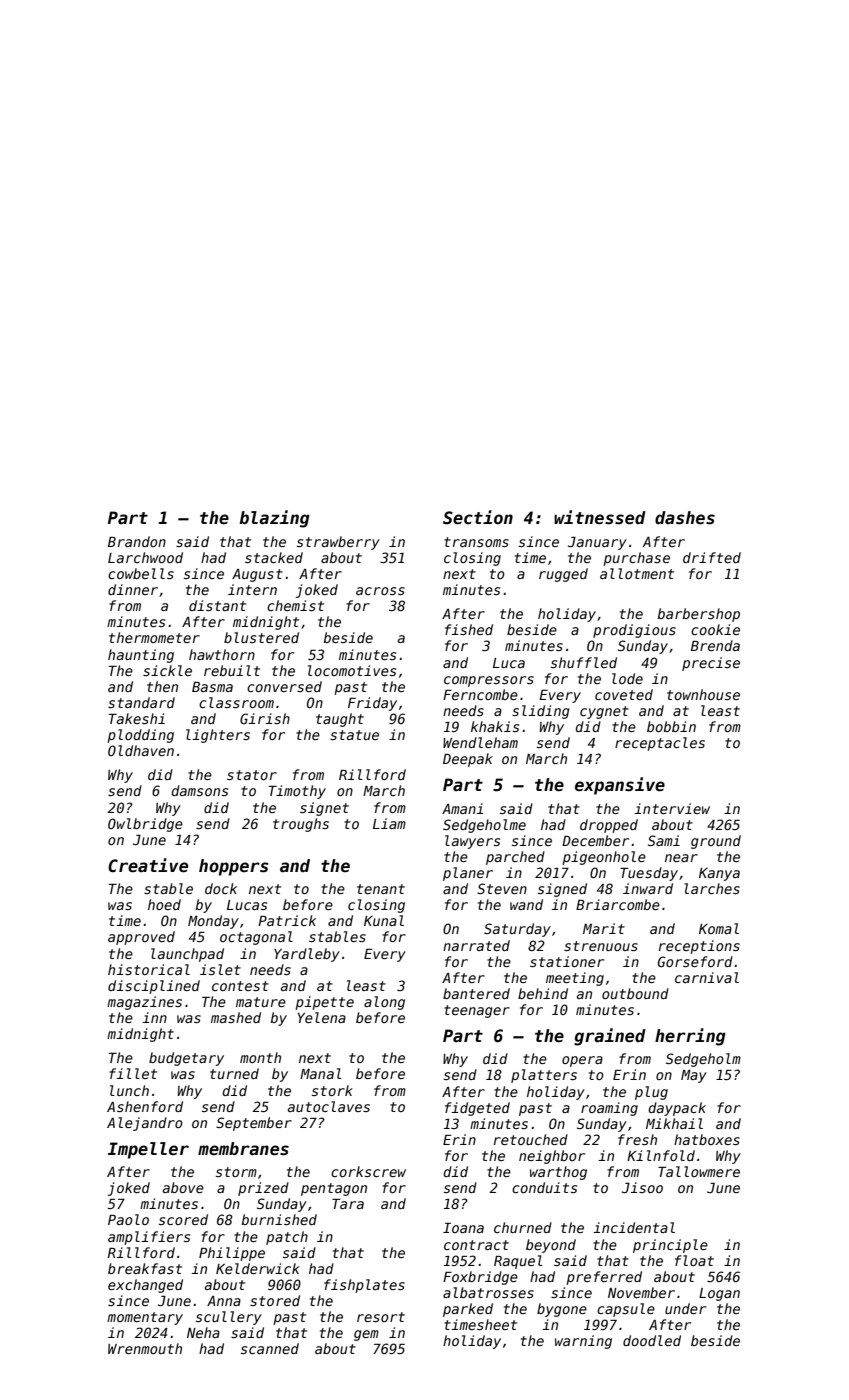 The width and height of the image is (849, 1400). What do you see at coordinates (199, 790) in the image?
I see `damsons` at bounding box center [199, 790].
